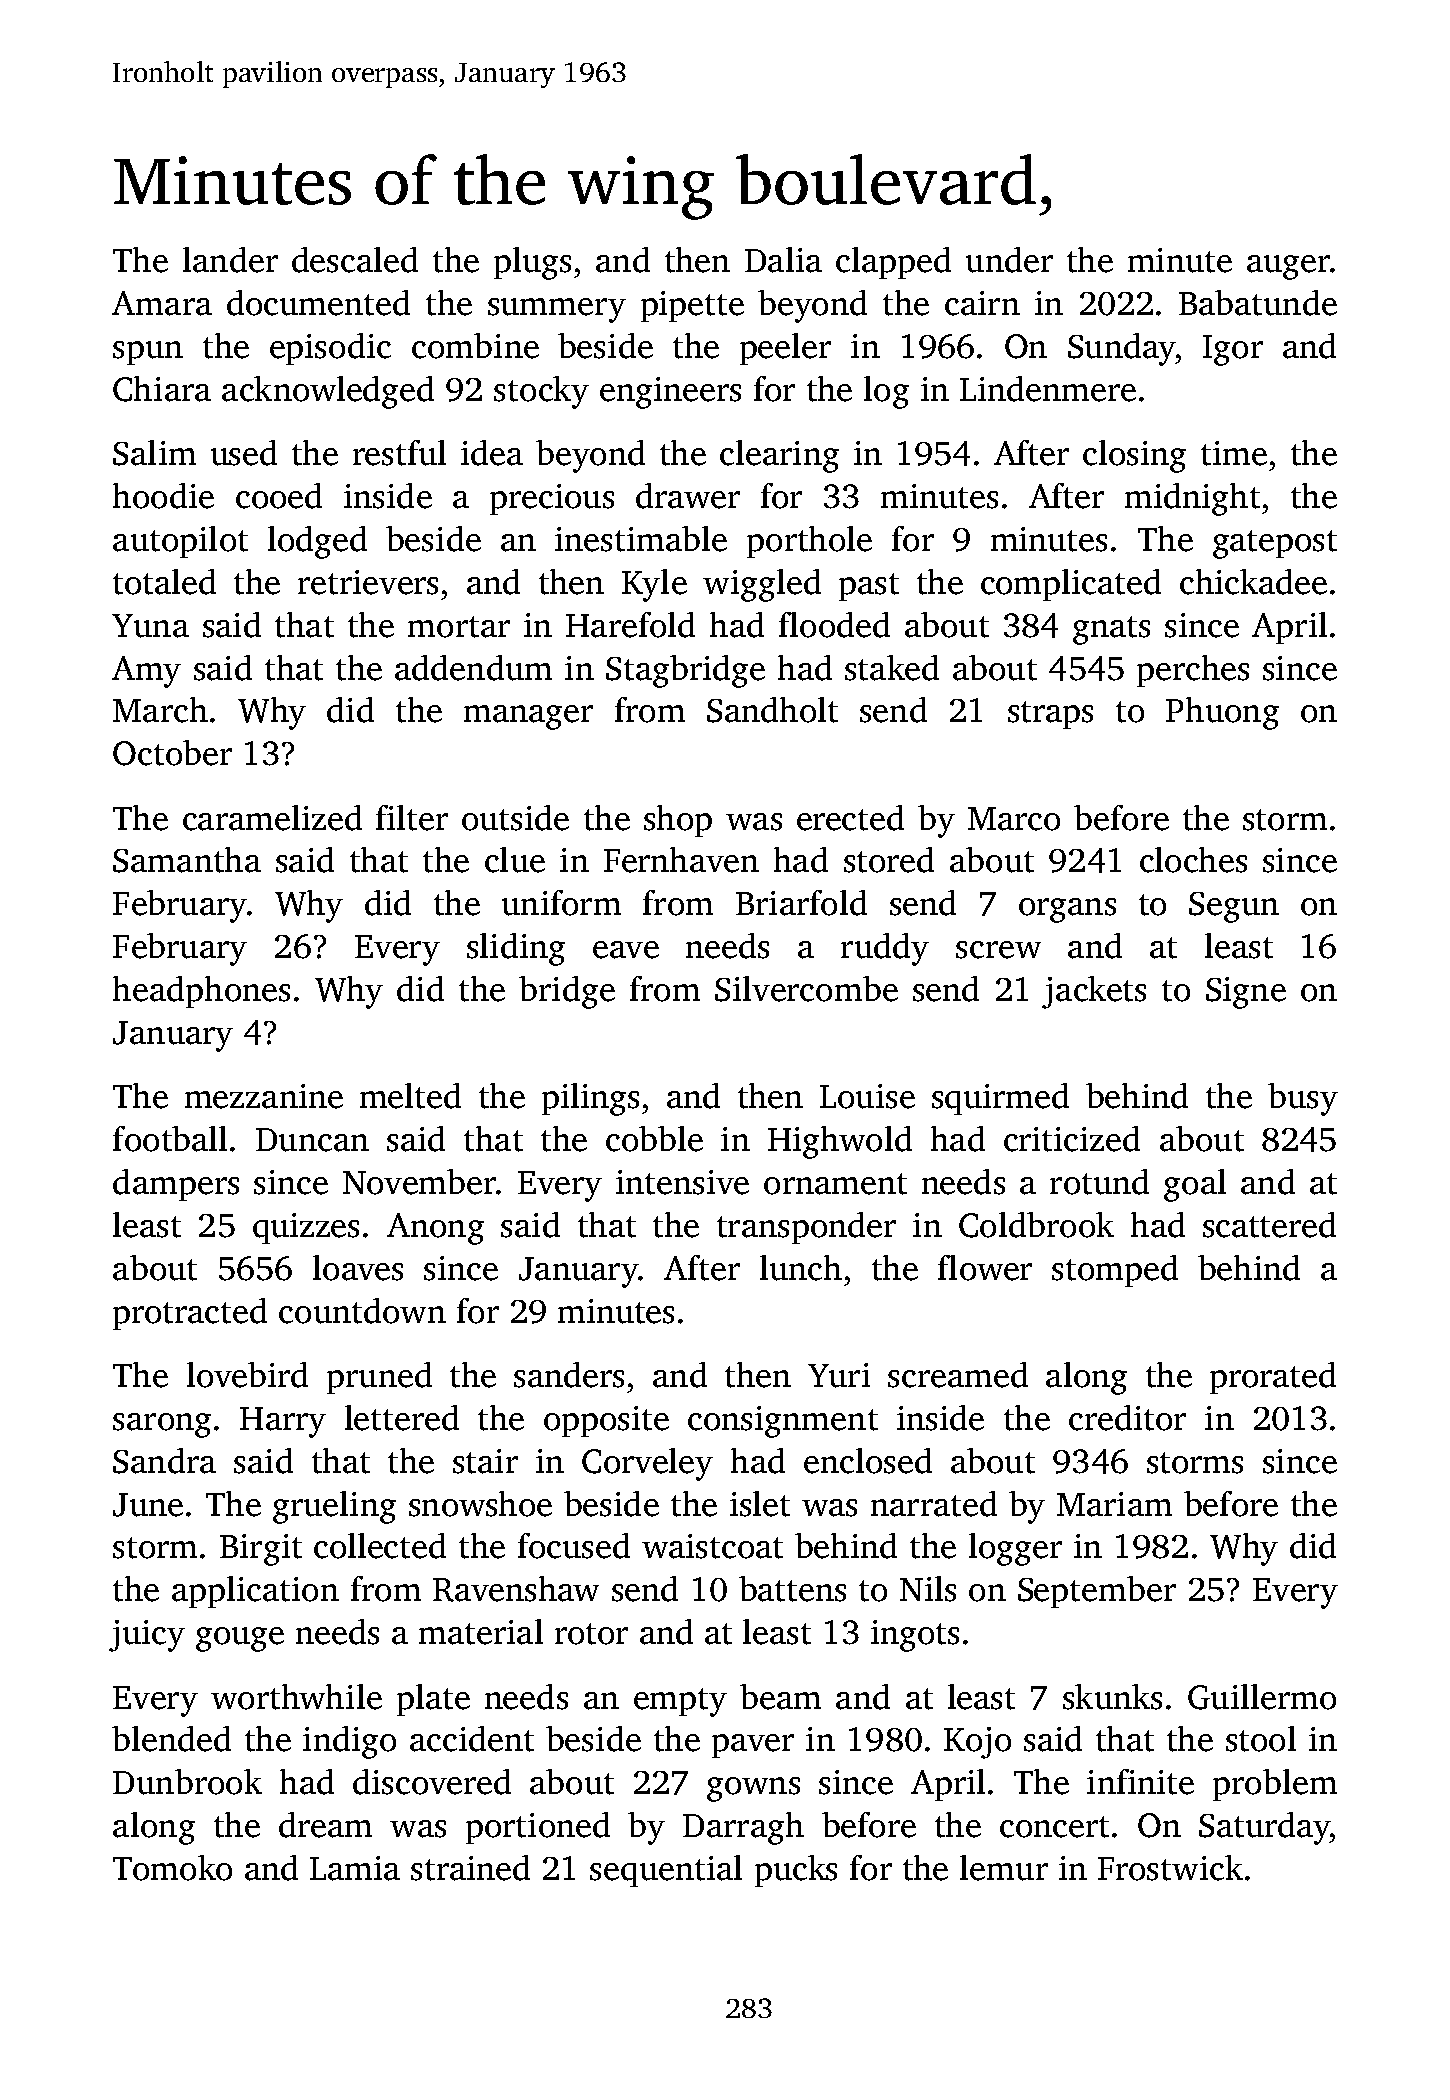  Describe the element at coordinates (187, 1782) in the page. I see `Dunbrook` at that location.
